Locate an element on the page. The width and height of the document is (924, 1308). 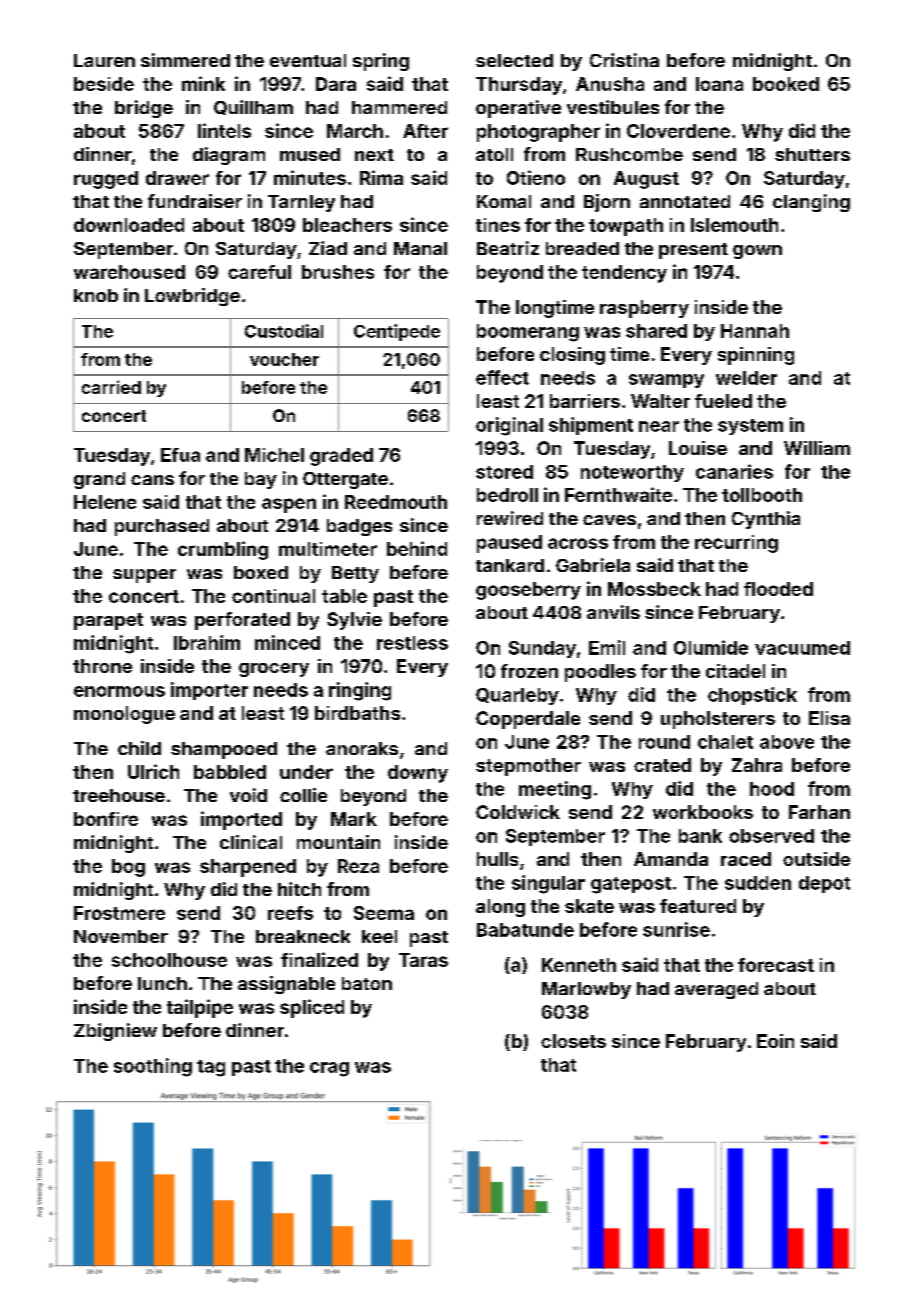
clinical is located at coordinates (251, 842).
